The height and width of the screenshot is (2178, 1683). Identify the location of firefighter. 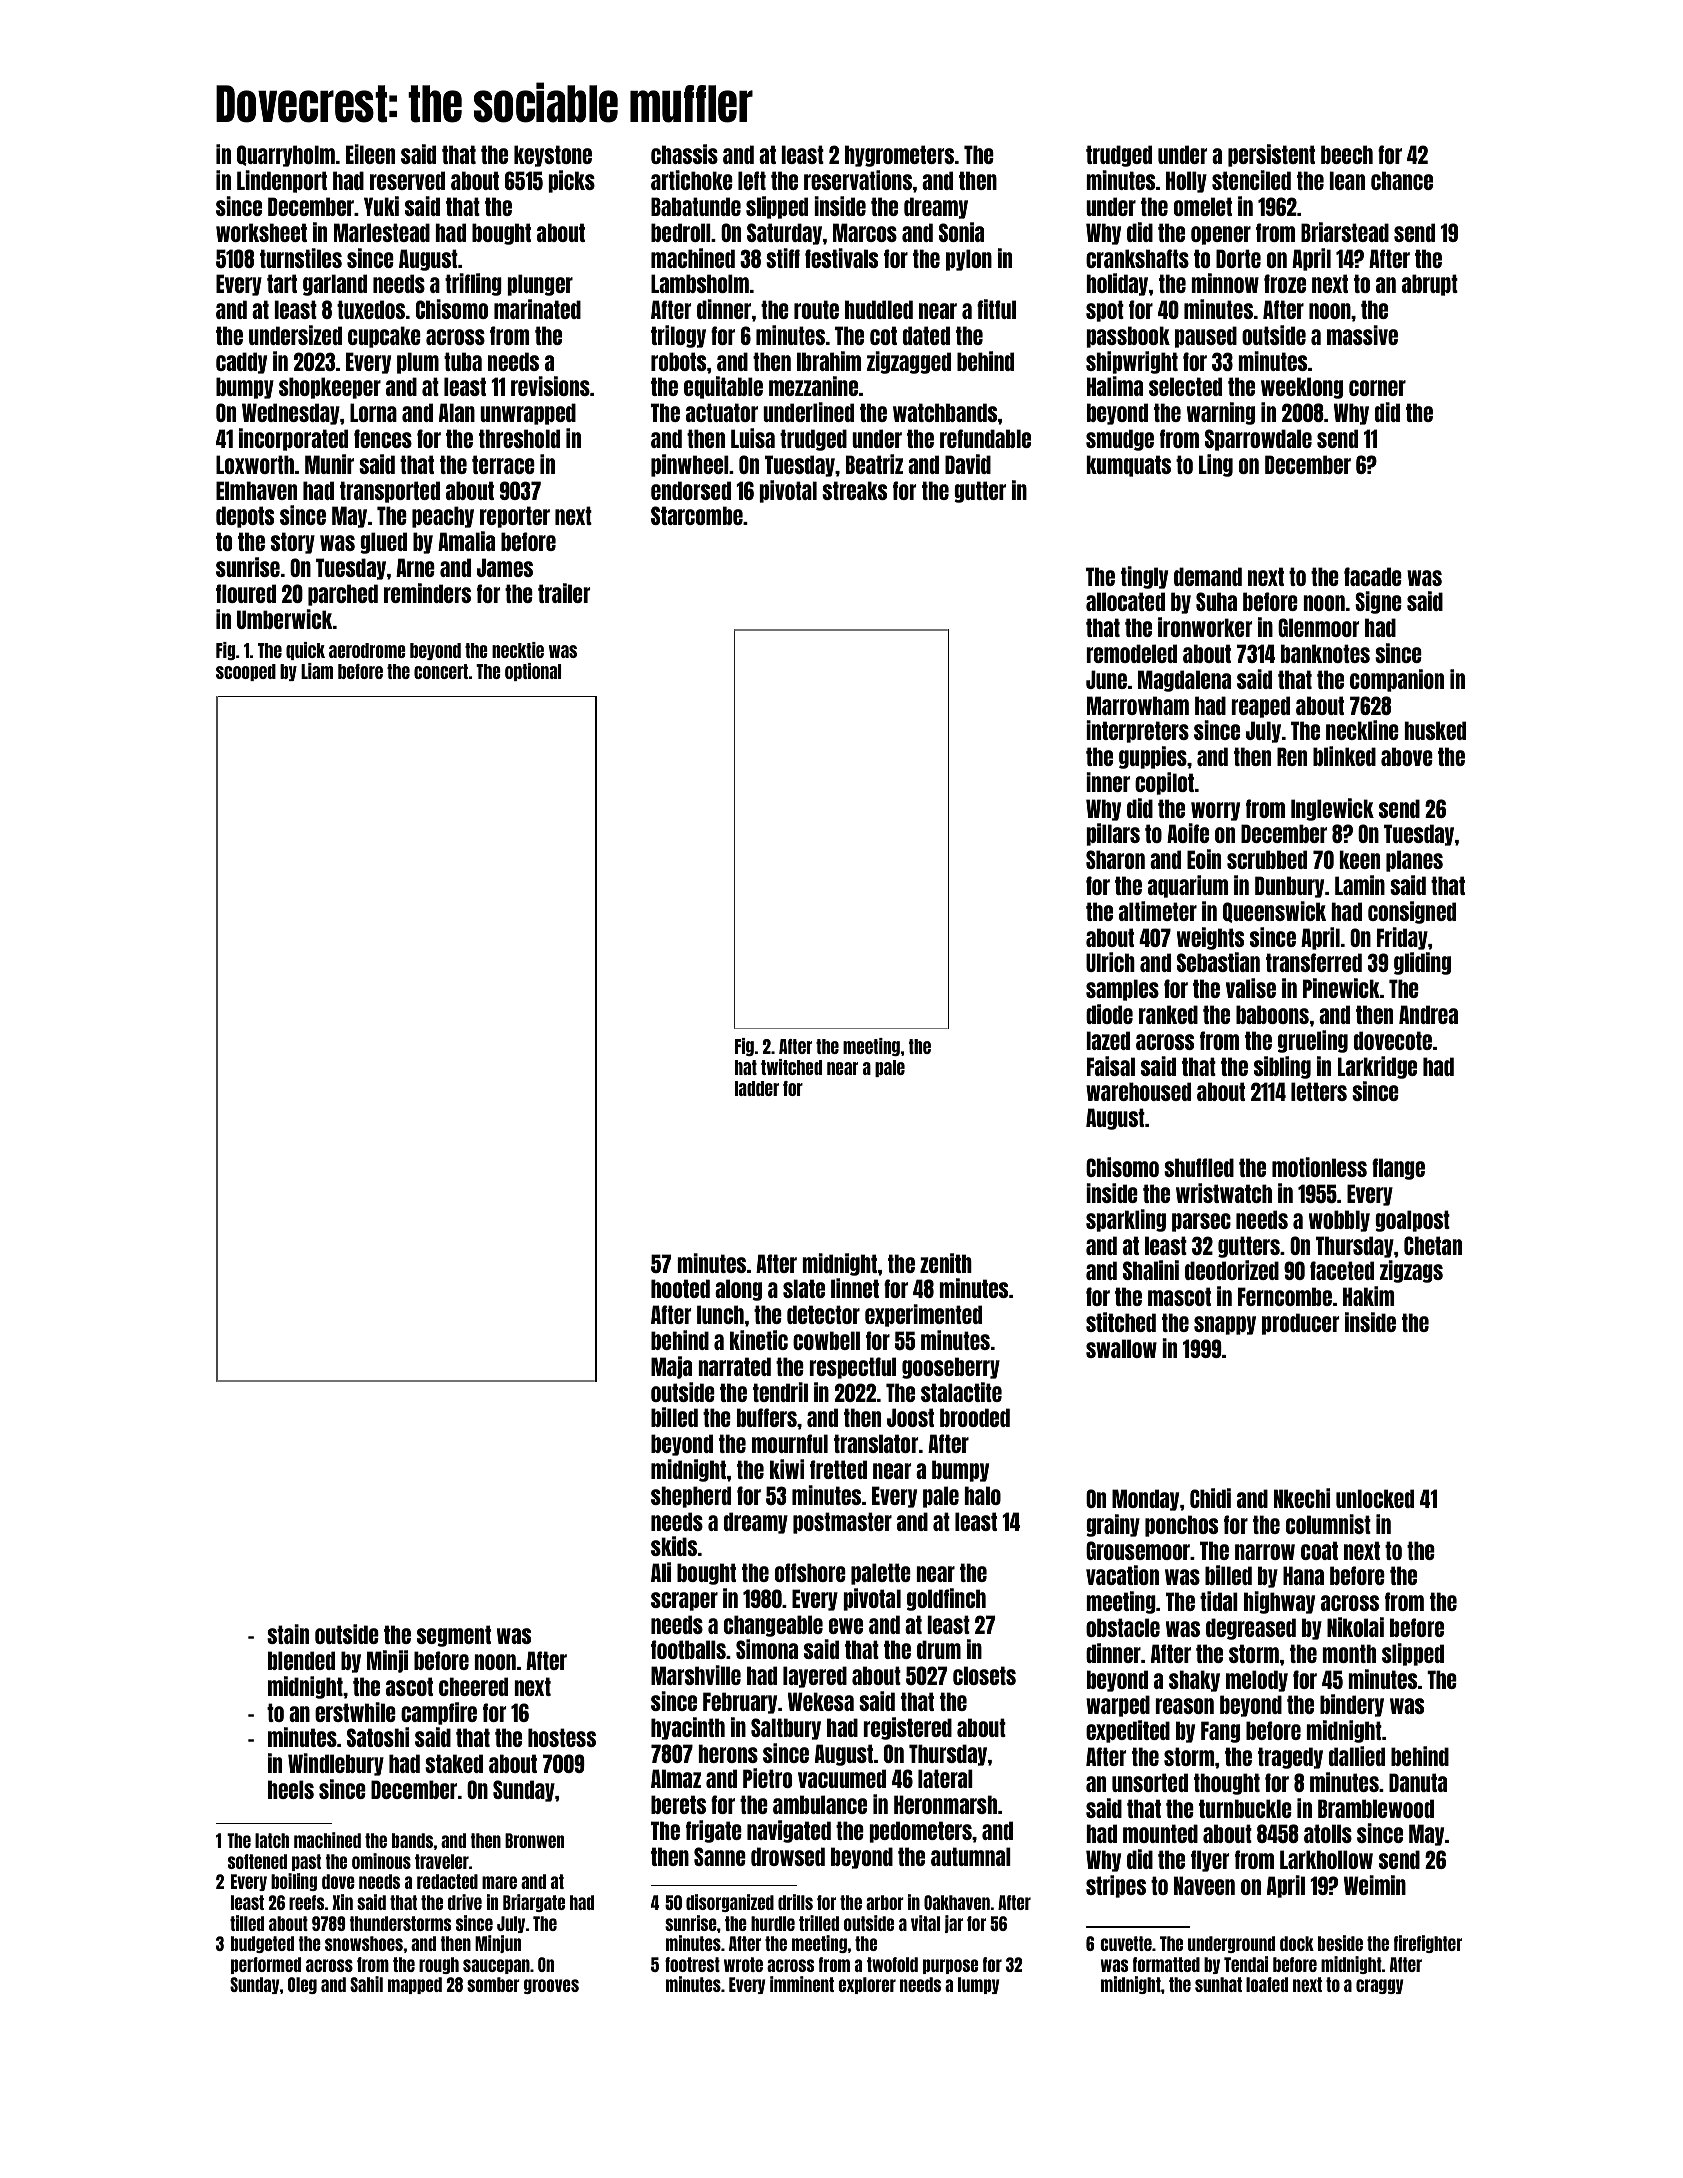
(1428, 1944).
